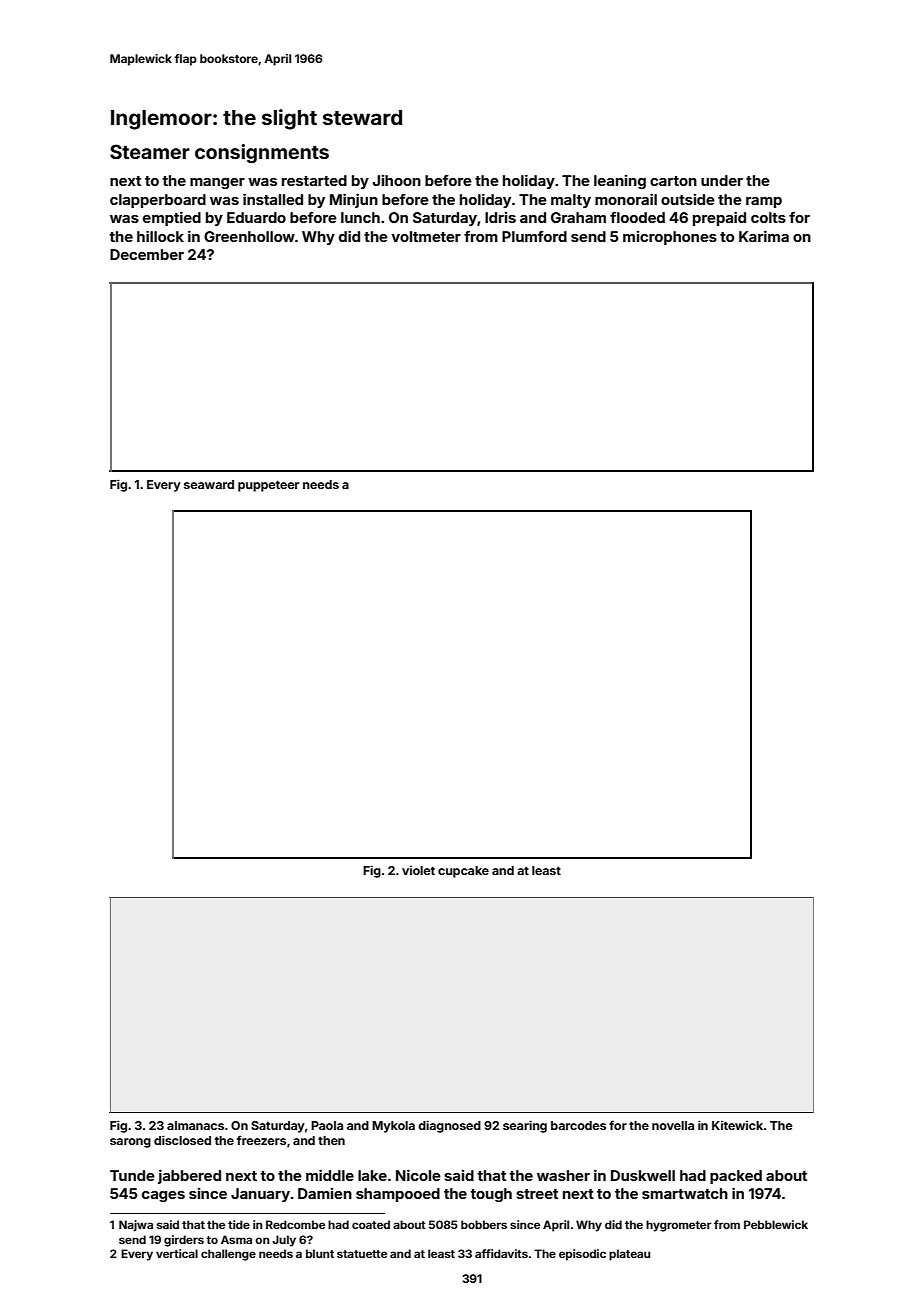 The image size is (924, 1308). What do you see at coordinates (776, 1224) in the screenshot?
I see `Pebblewick` at bounding box center [776, 1224].
